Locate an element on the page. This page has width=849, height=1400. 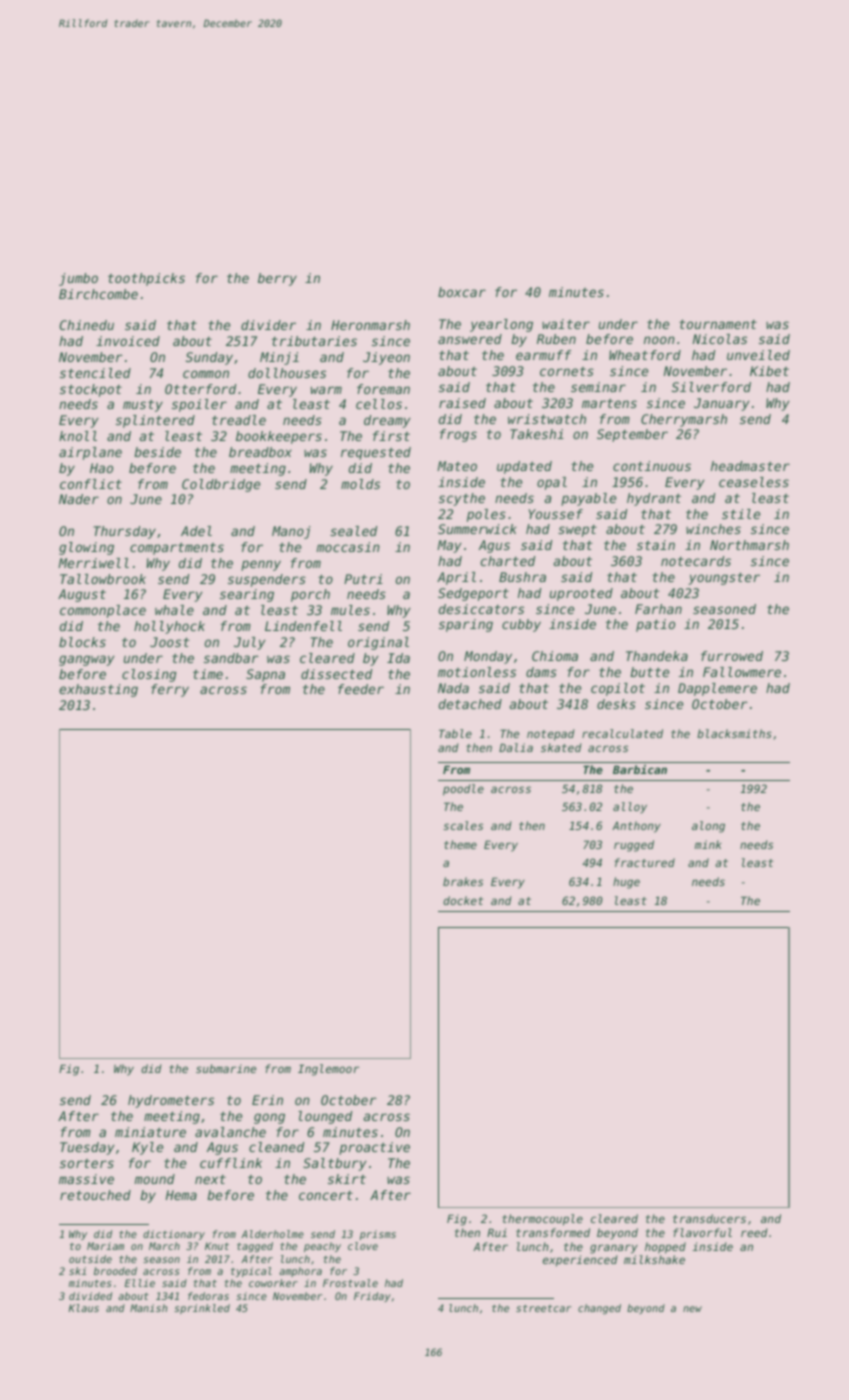
flavorful is located at coordinates (702, 1232).
